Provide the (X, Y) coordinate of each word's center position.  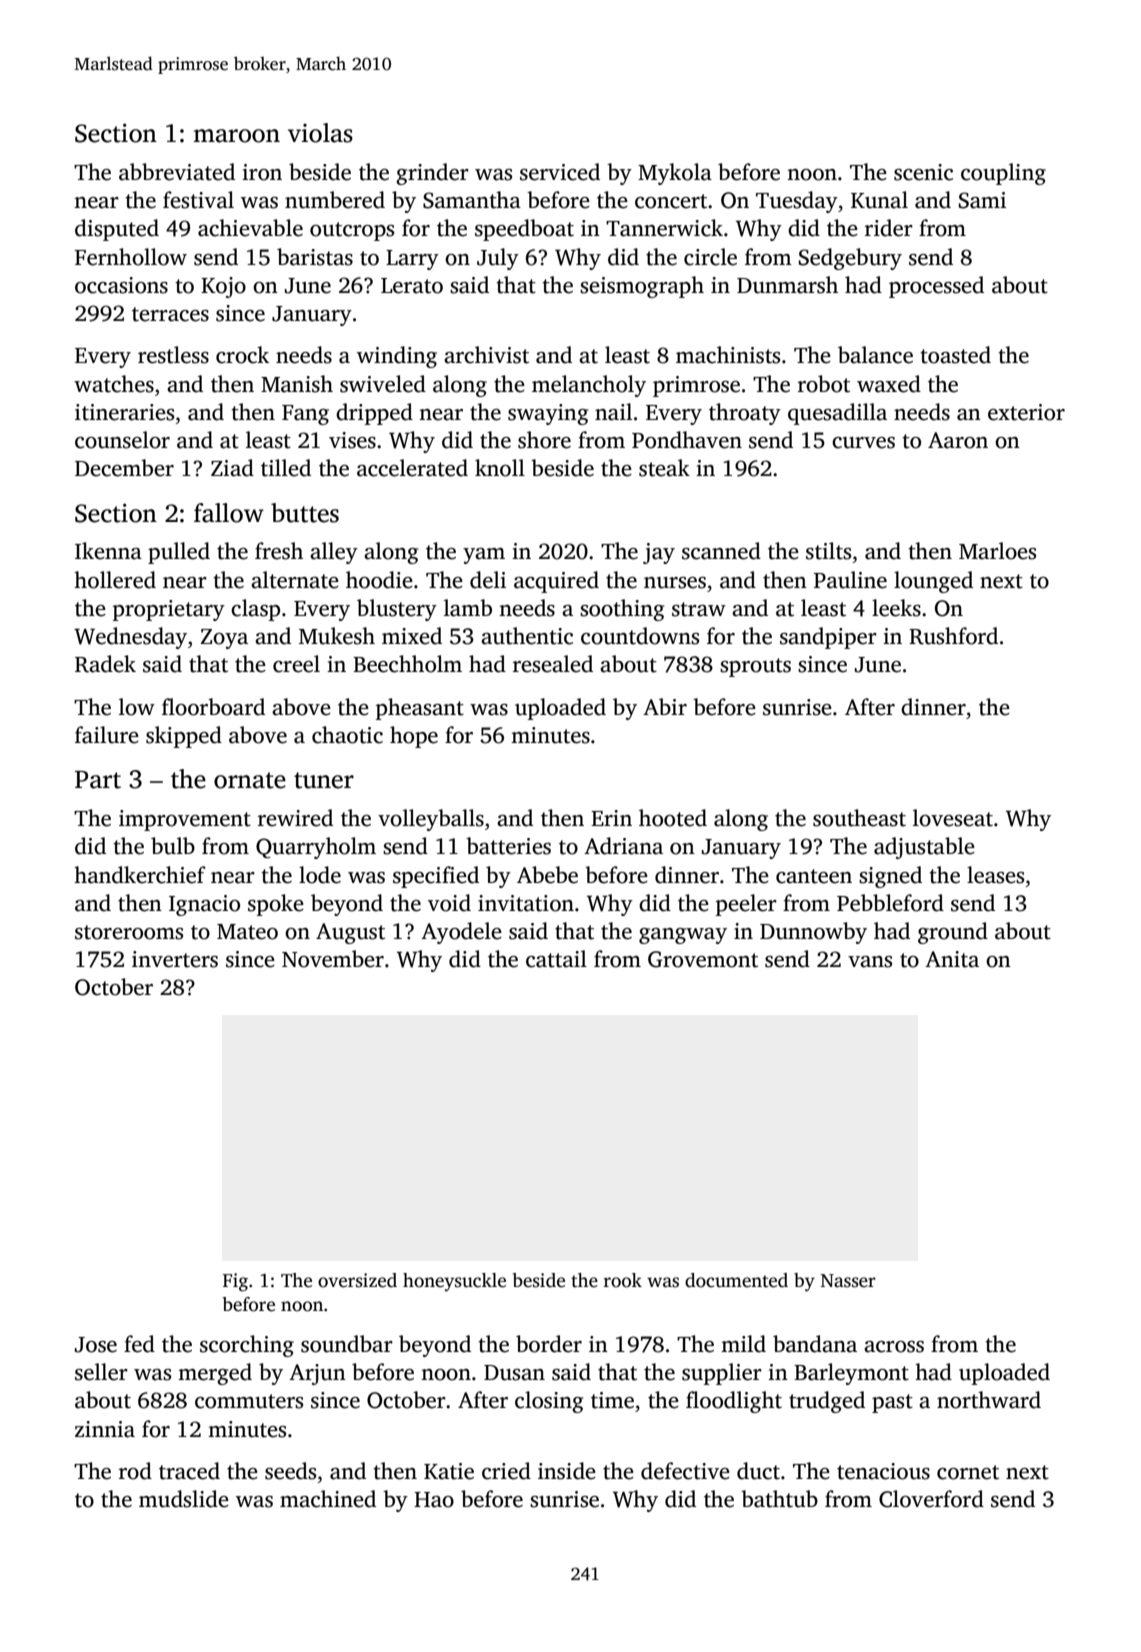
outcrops (352, 231)
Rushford (953, 636)
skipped (184, 737)
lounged (933, 582)
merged (215, 1374)
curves (863, 443)
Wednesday (130, 638)
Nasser (848, 1281)
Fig (235, 1282)
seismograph (642, 287)
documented (736, 1280)
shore (544, 440)
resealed (553, 664)
